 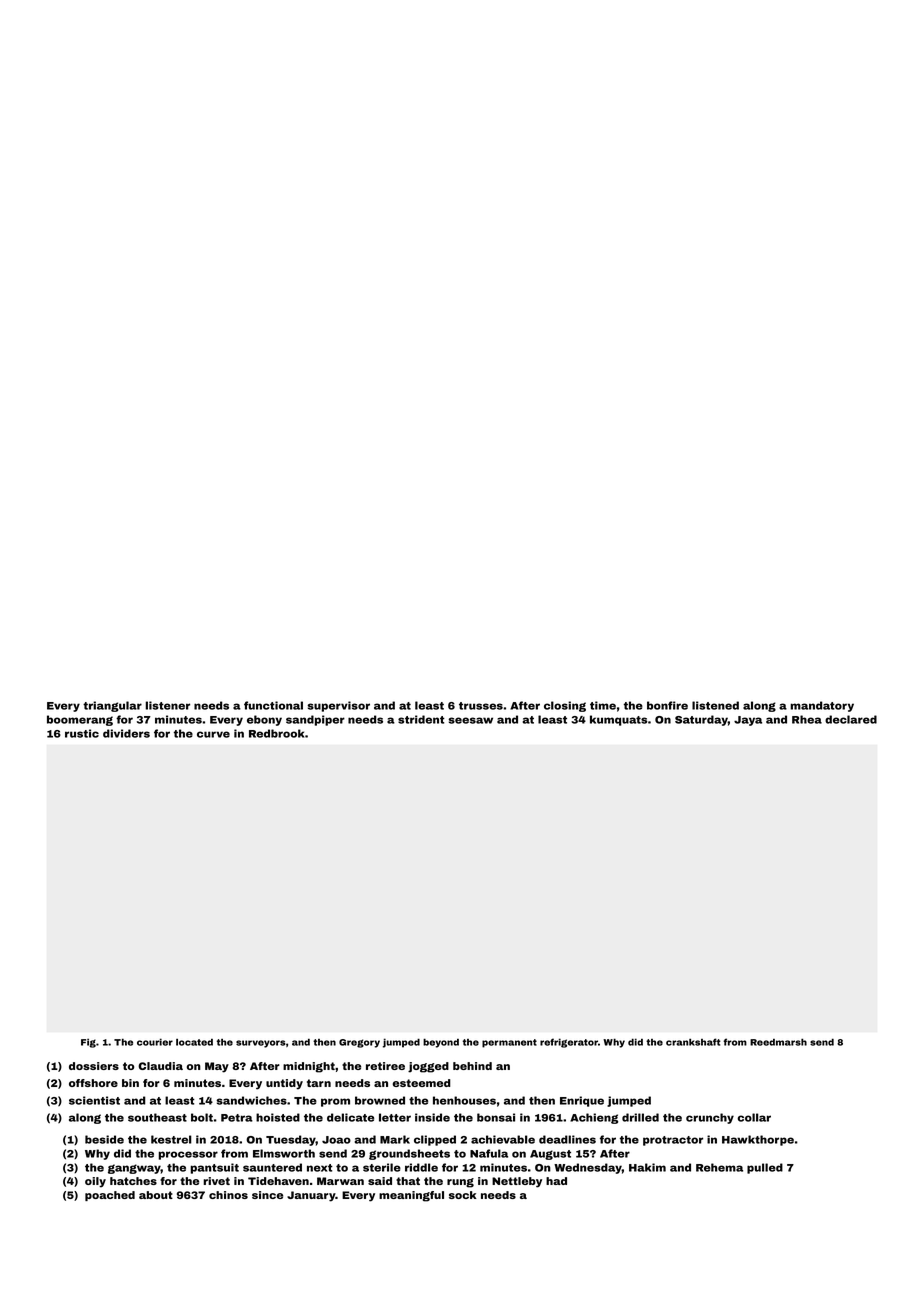 What do you see at coordinates (463, 1195) in the screenshot?
I see `sock` at bounding box center [463, 1195].
